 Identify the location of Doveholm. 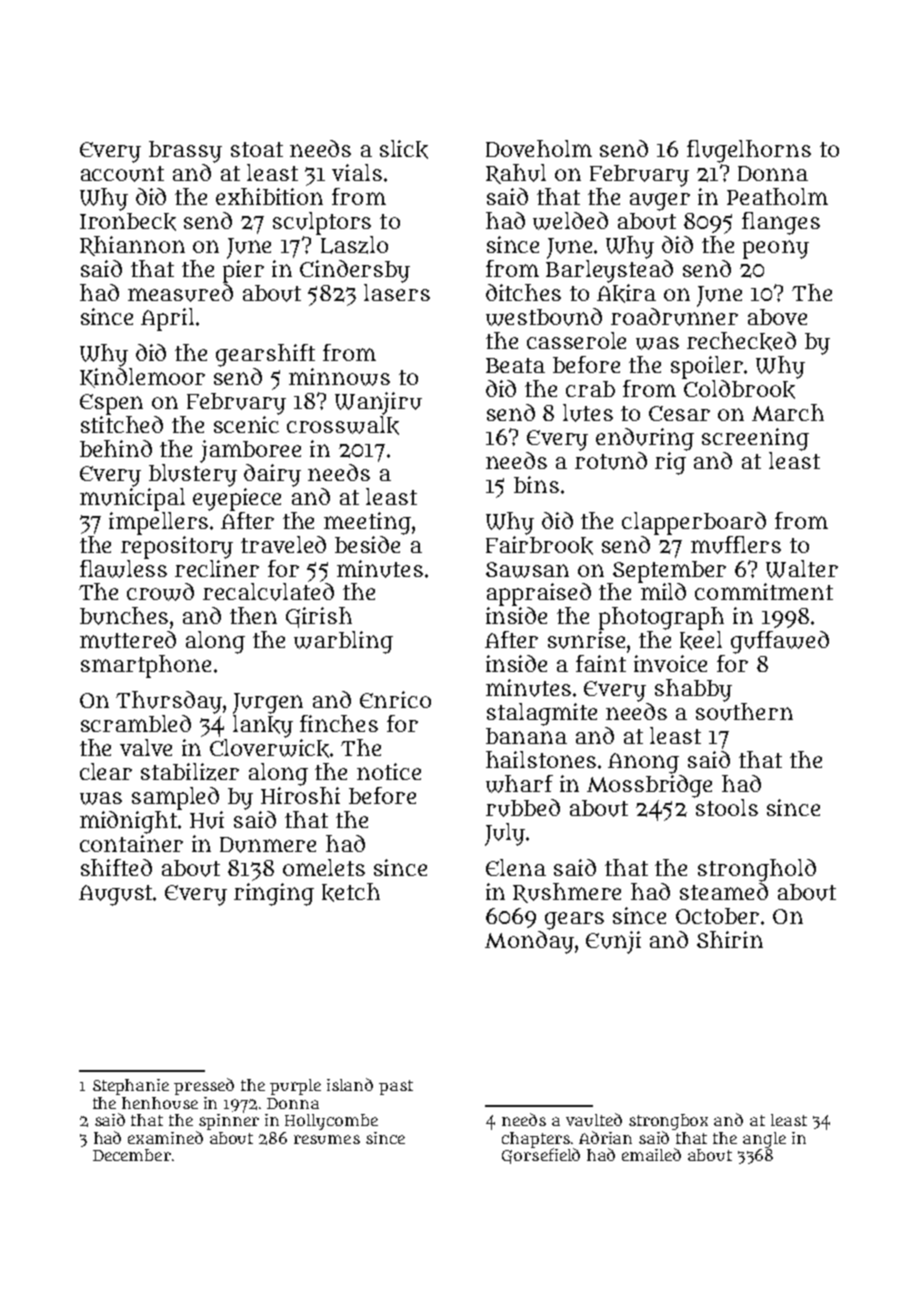
(539, 148).
